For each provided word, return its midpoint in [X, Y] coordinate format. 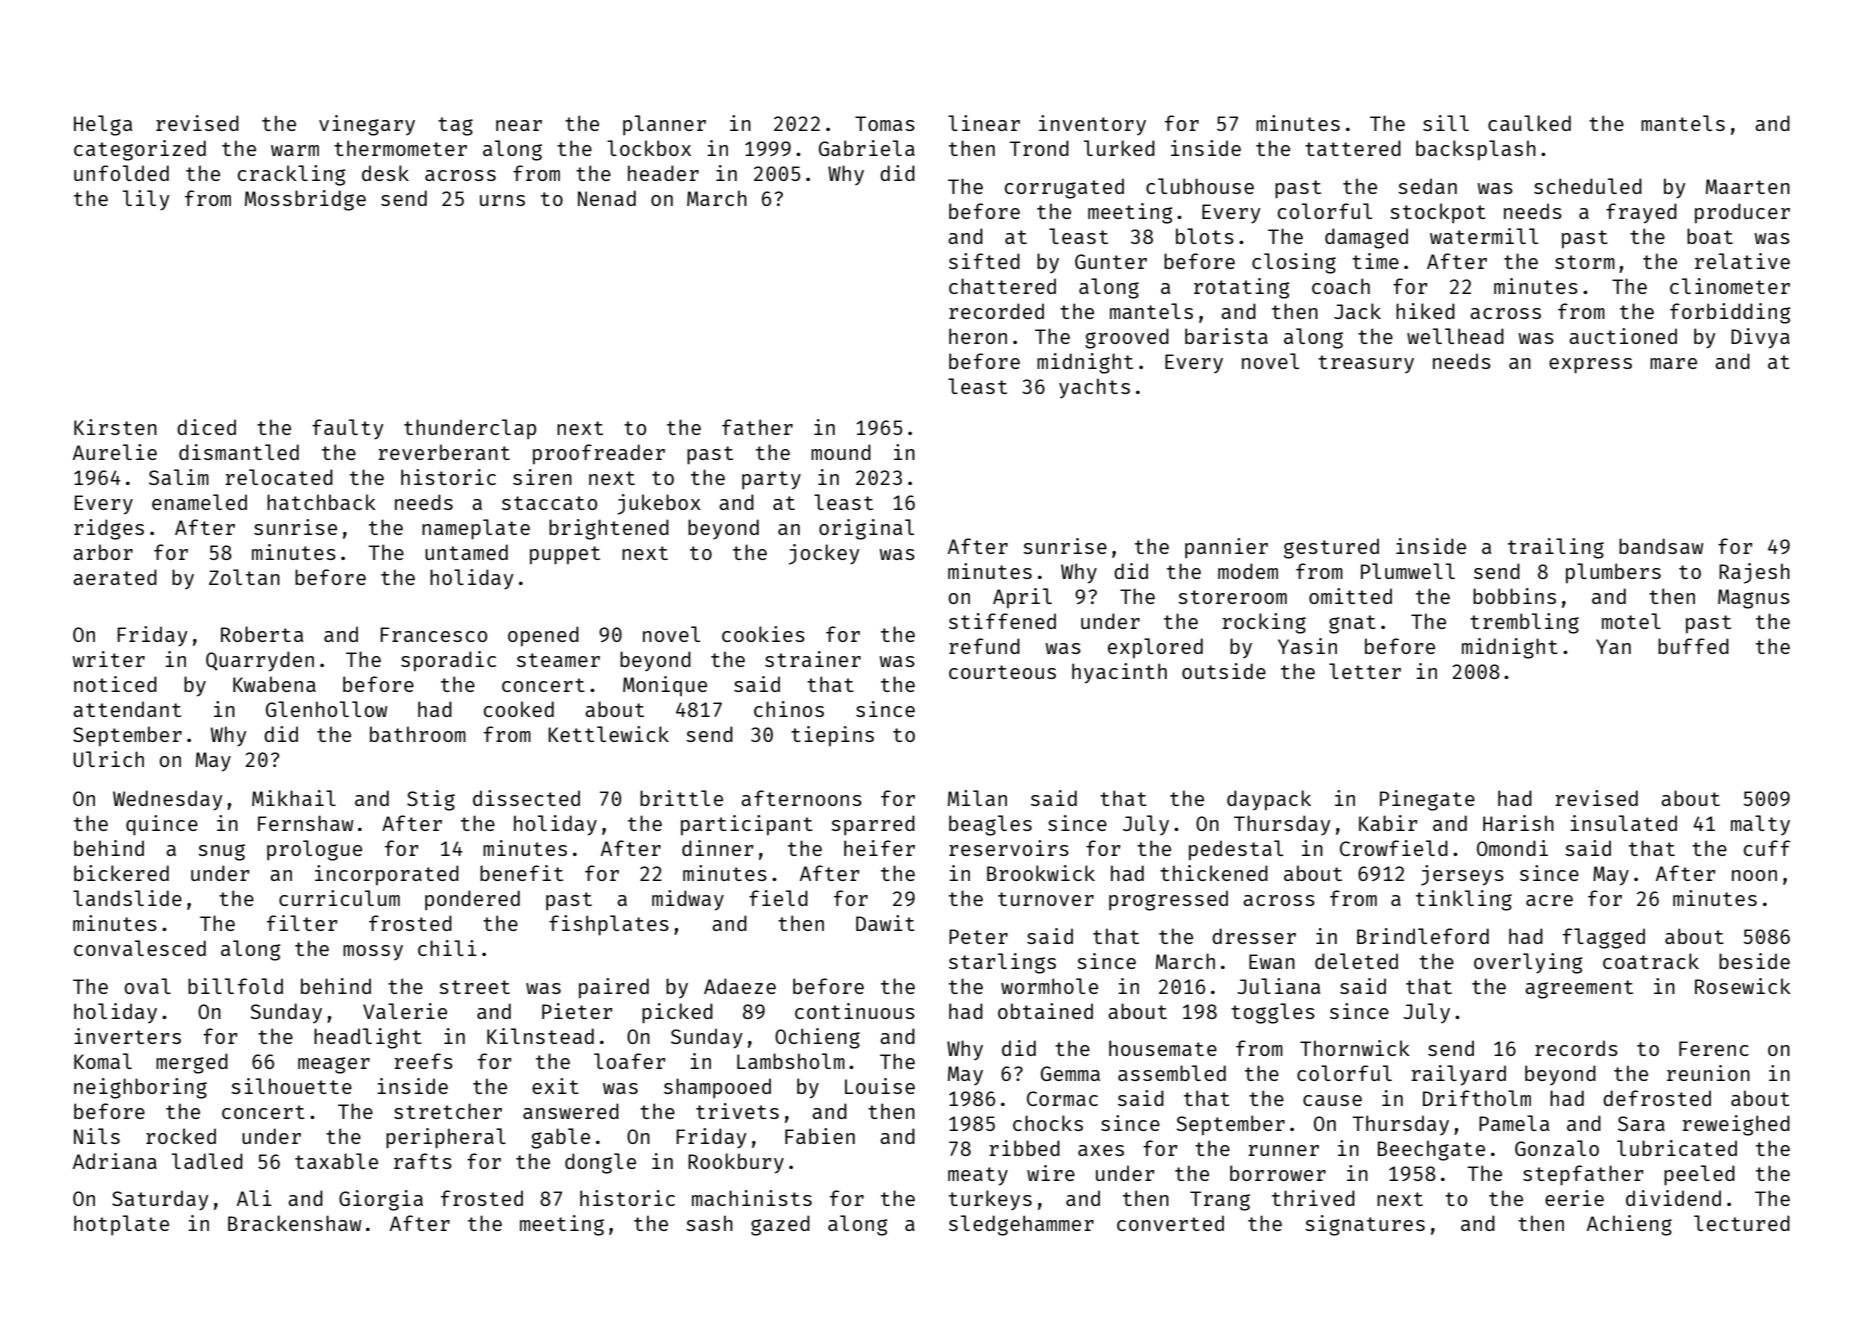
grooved [1127, 338]
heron [978, 336]
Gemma [1070, 1073]
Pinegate [1427, 800]
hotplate [121, 1225]
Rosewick [1743, 986]
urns [502, 200]
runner [1283, 1150]
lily [146, 200]
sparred [873, 825]
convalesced [140, 948]
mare [1673, 363]
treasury [1366, 364]
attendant [127, 709]
